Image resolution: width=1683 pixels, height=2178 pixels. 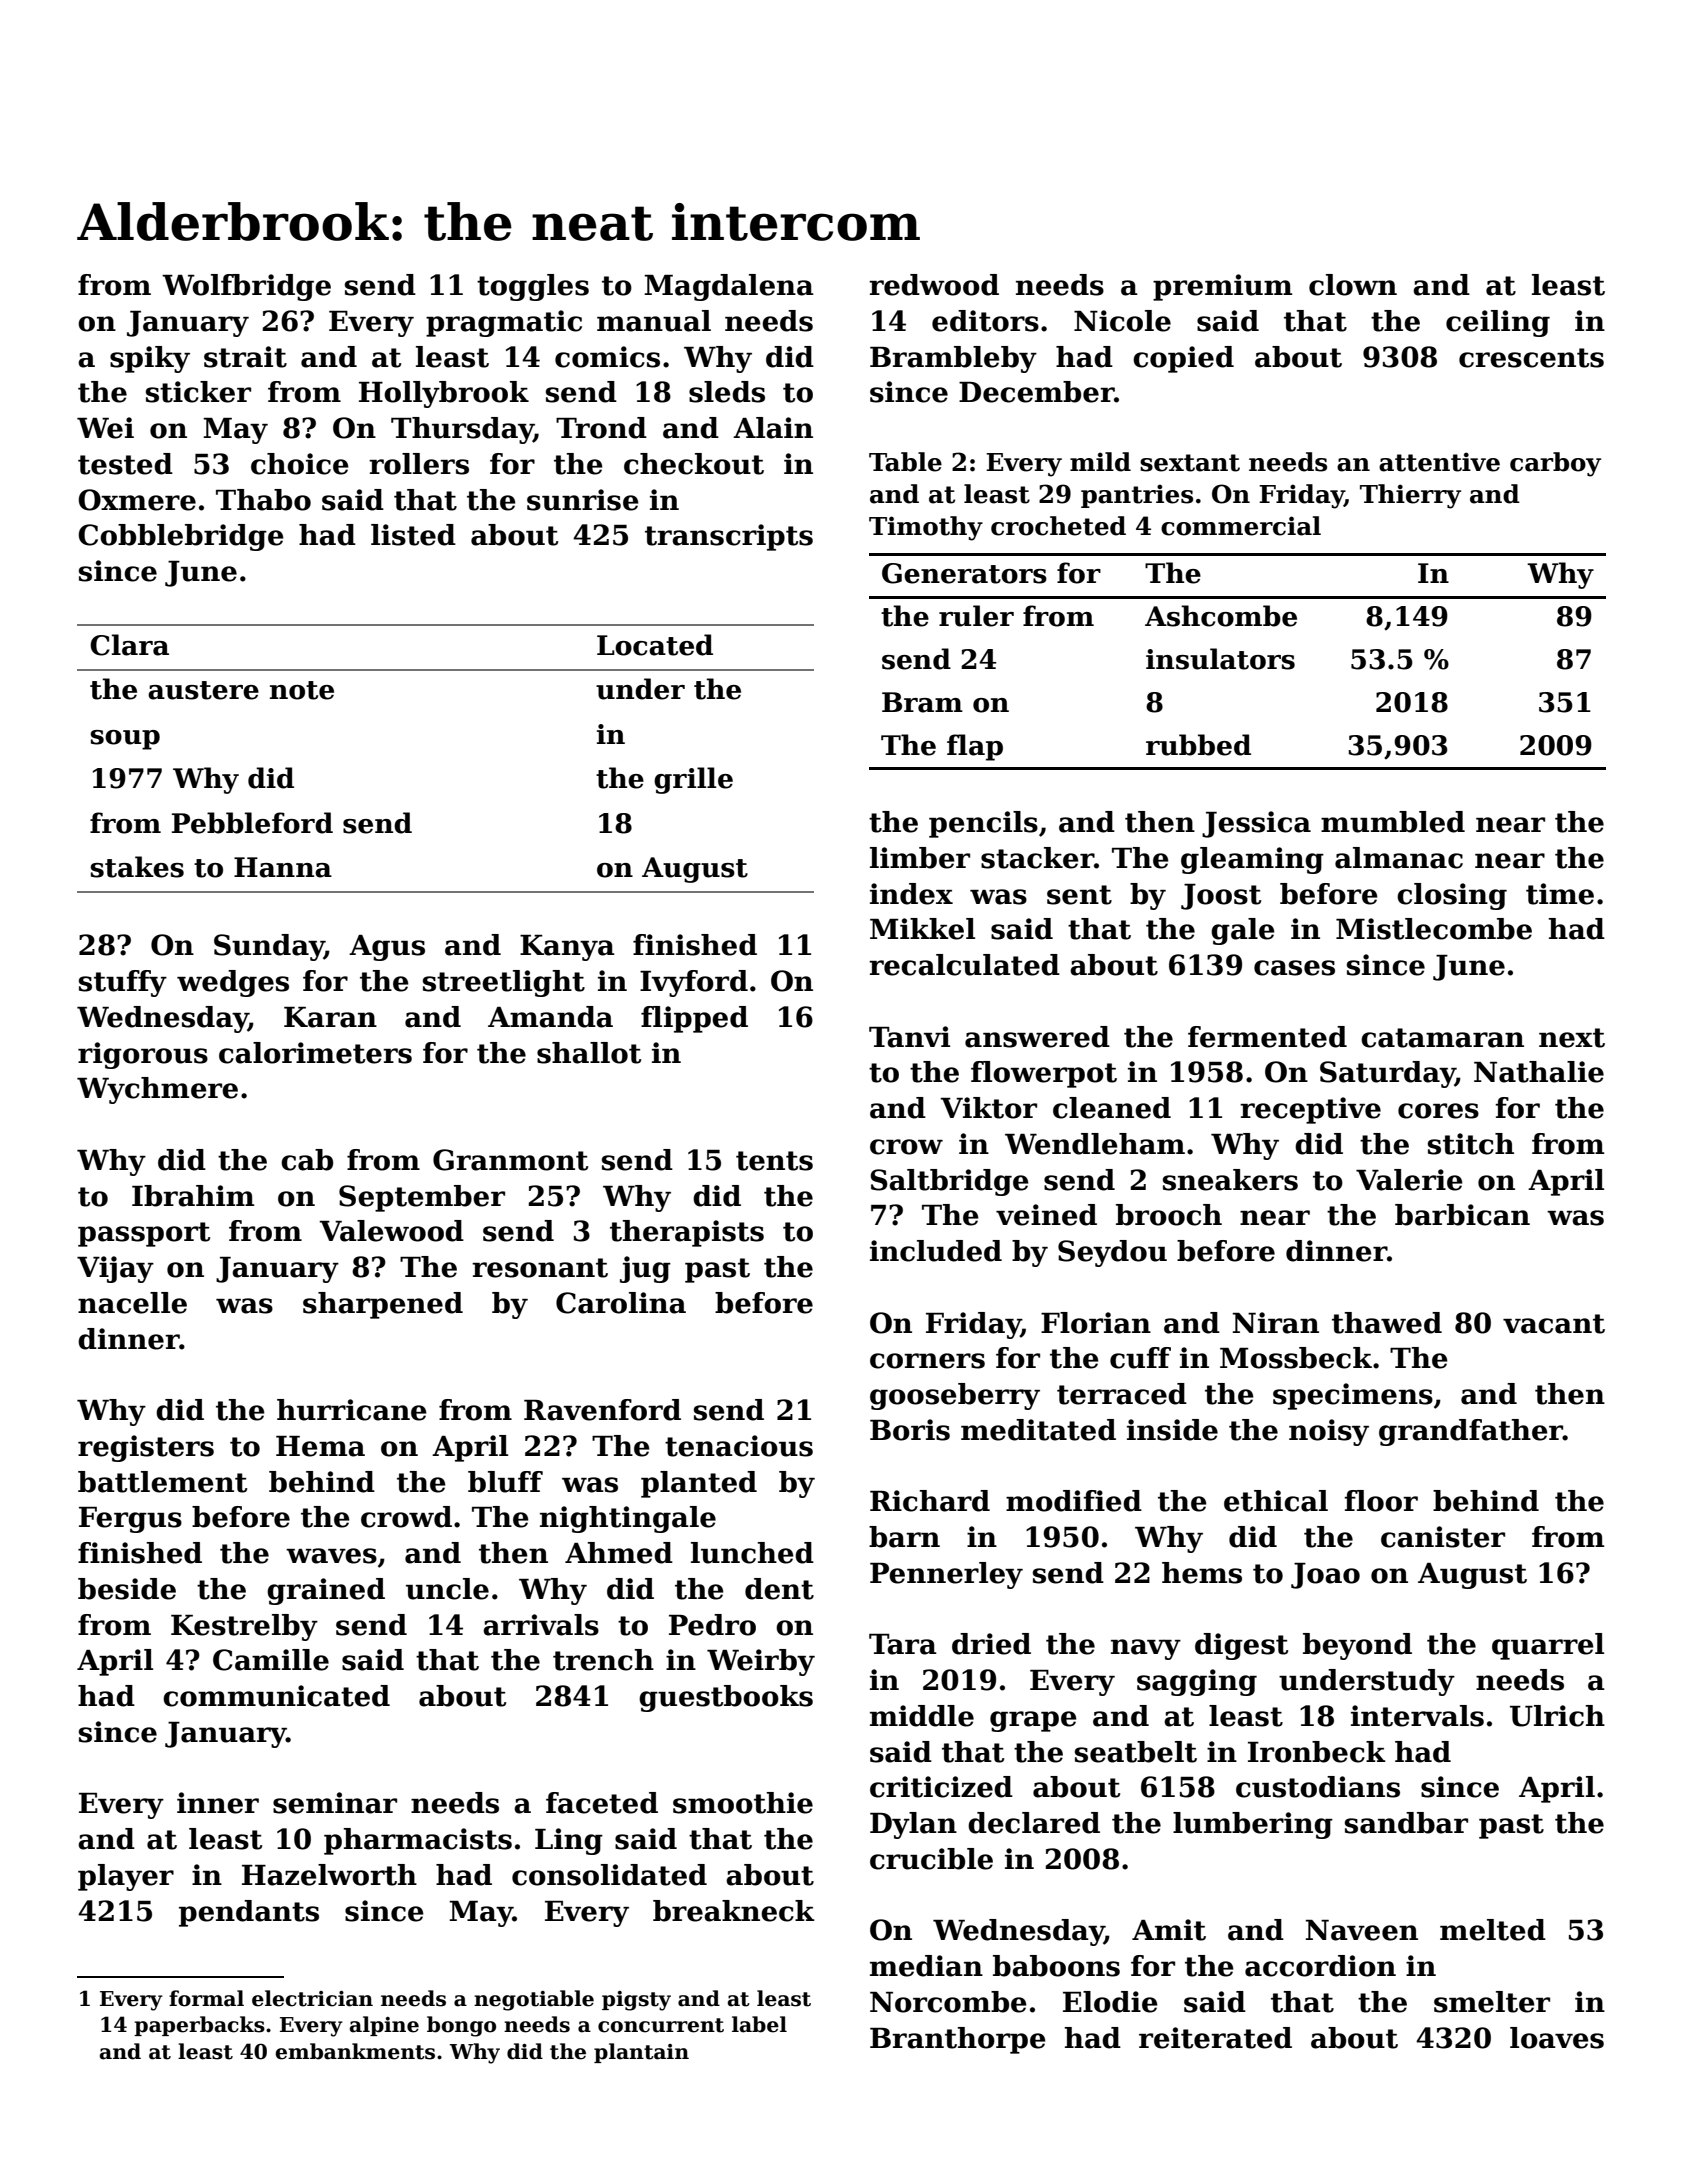 I want to click on formal, so click(x=206, y=1998).
